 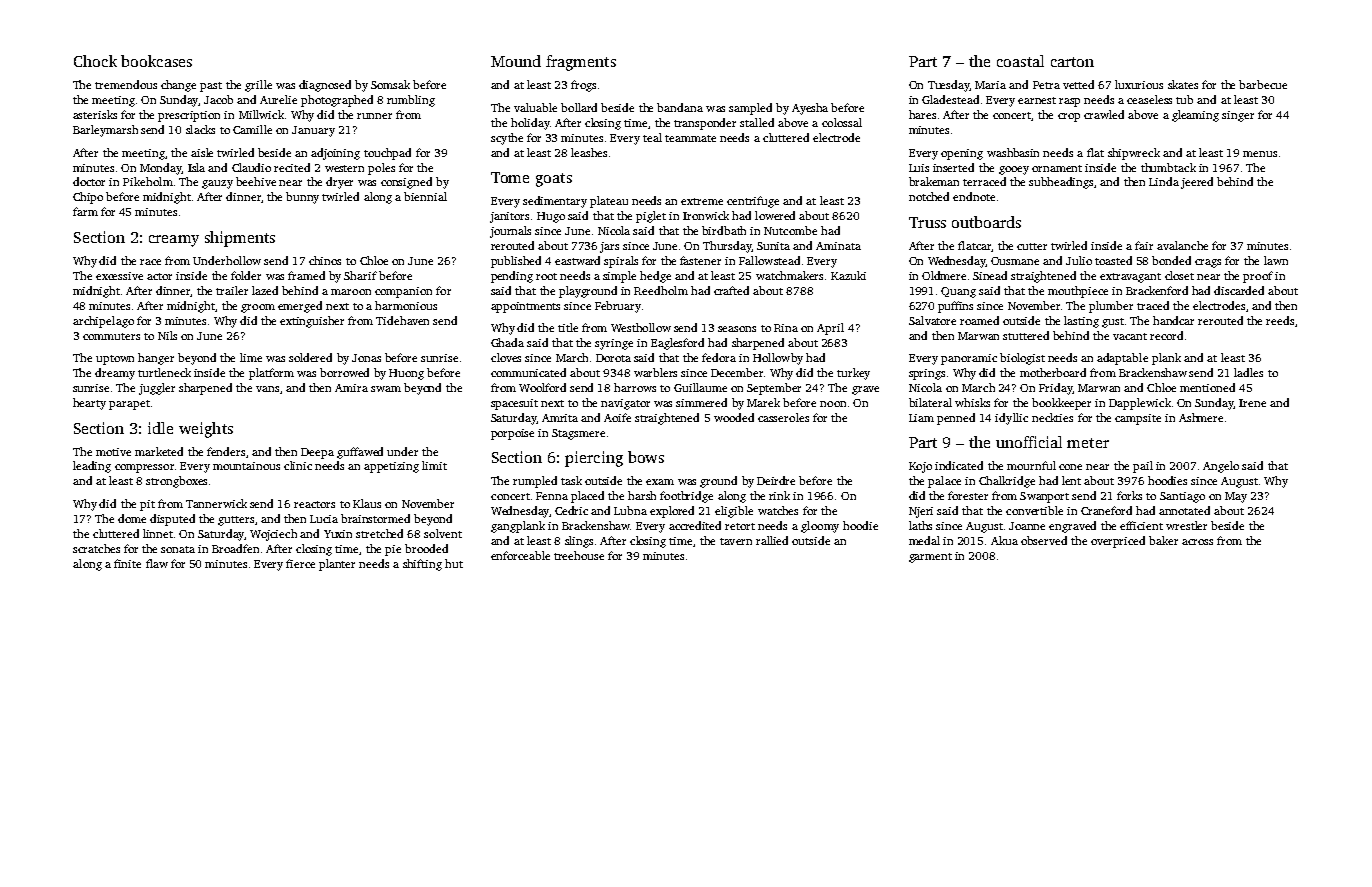 What do you see at coordinates (1260, 154) in the image?
I see `menus` at bounding box center [1260, 154].
